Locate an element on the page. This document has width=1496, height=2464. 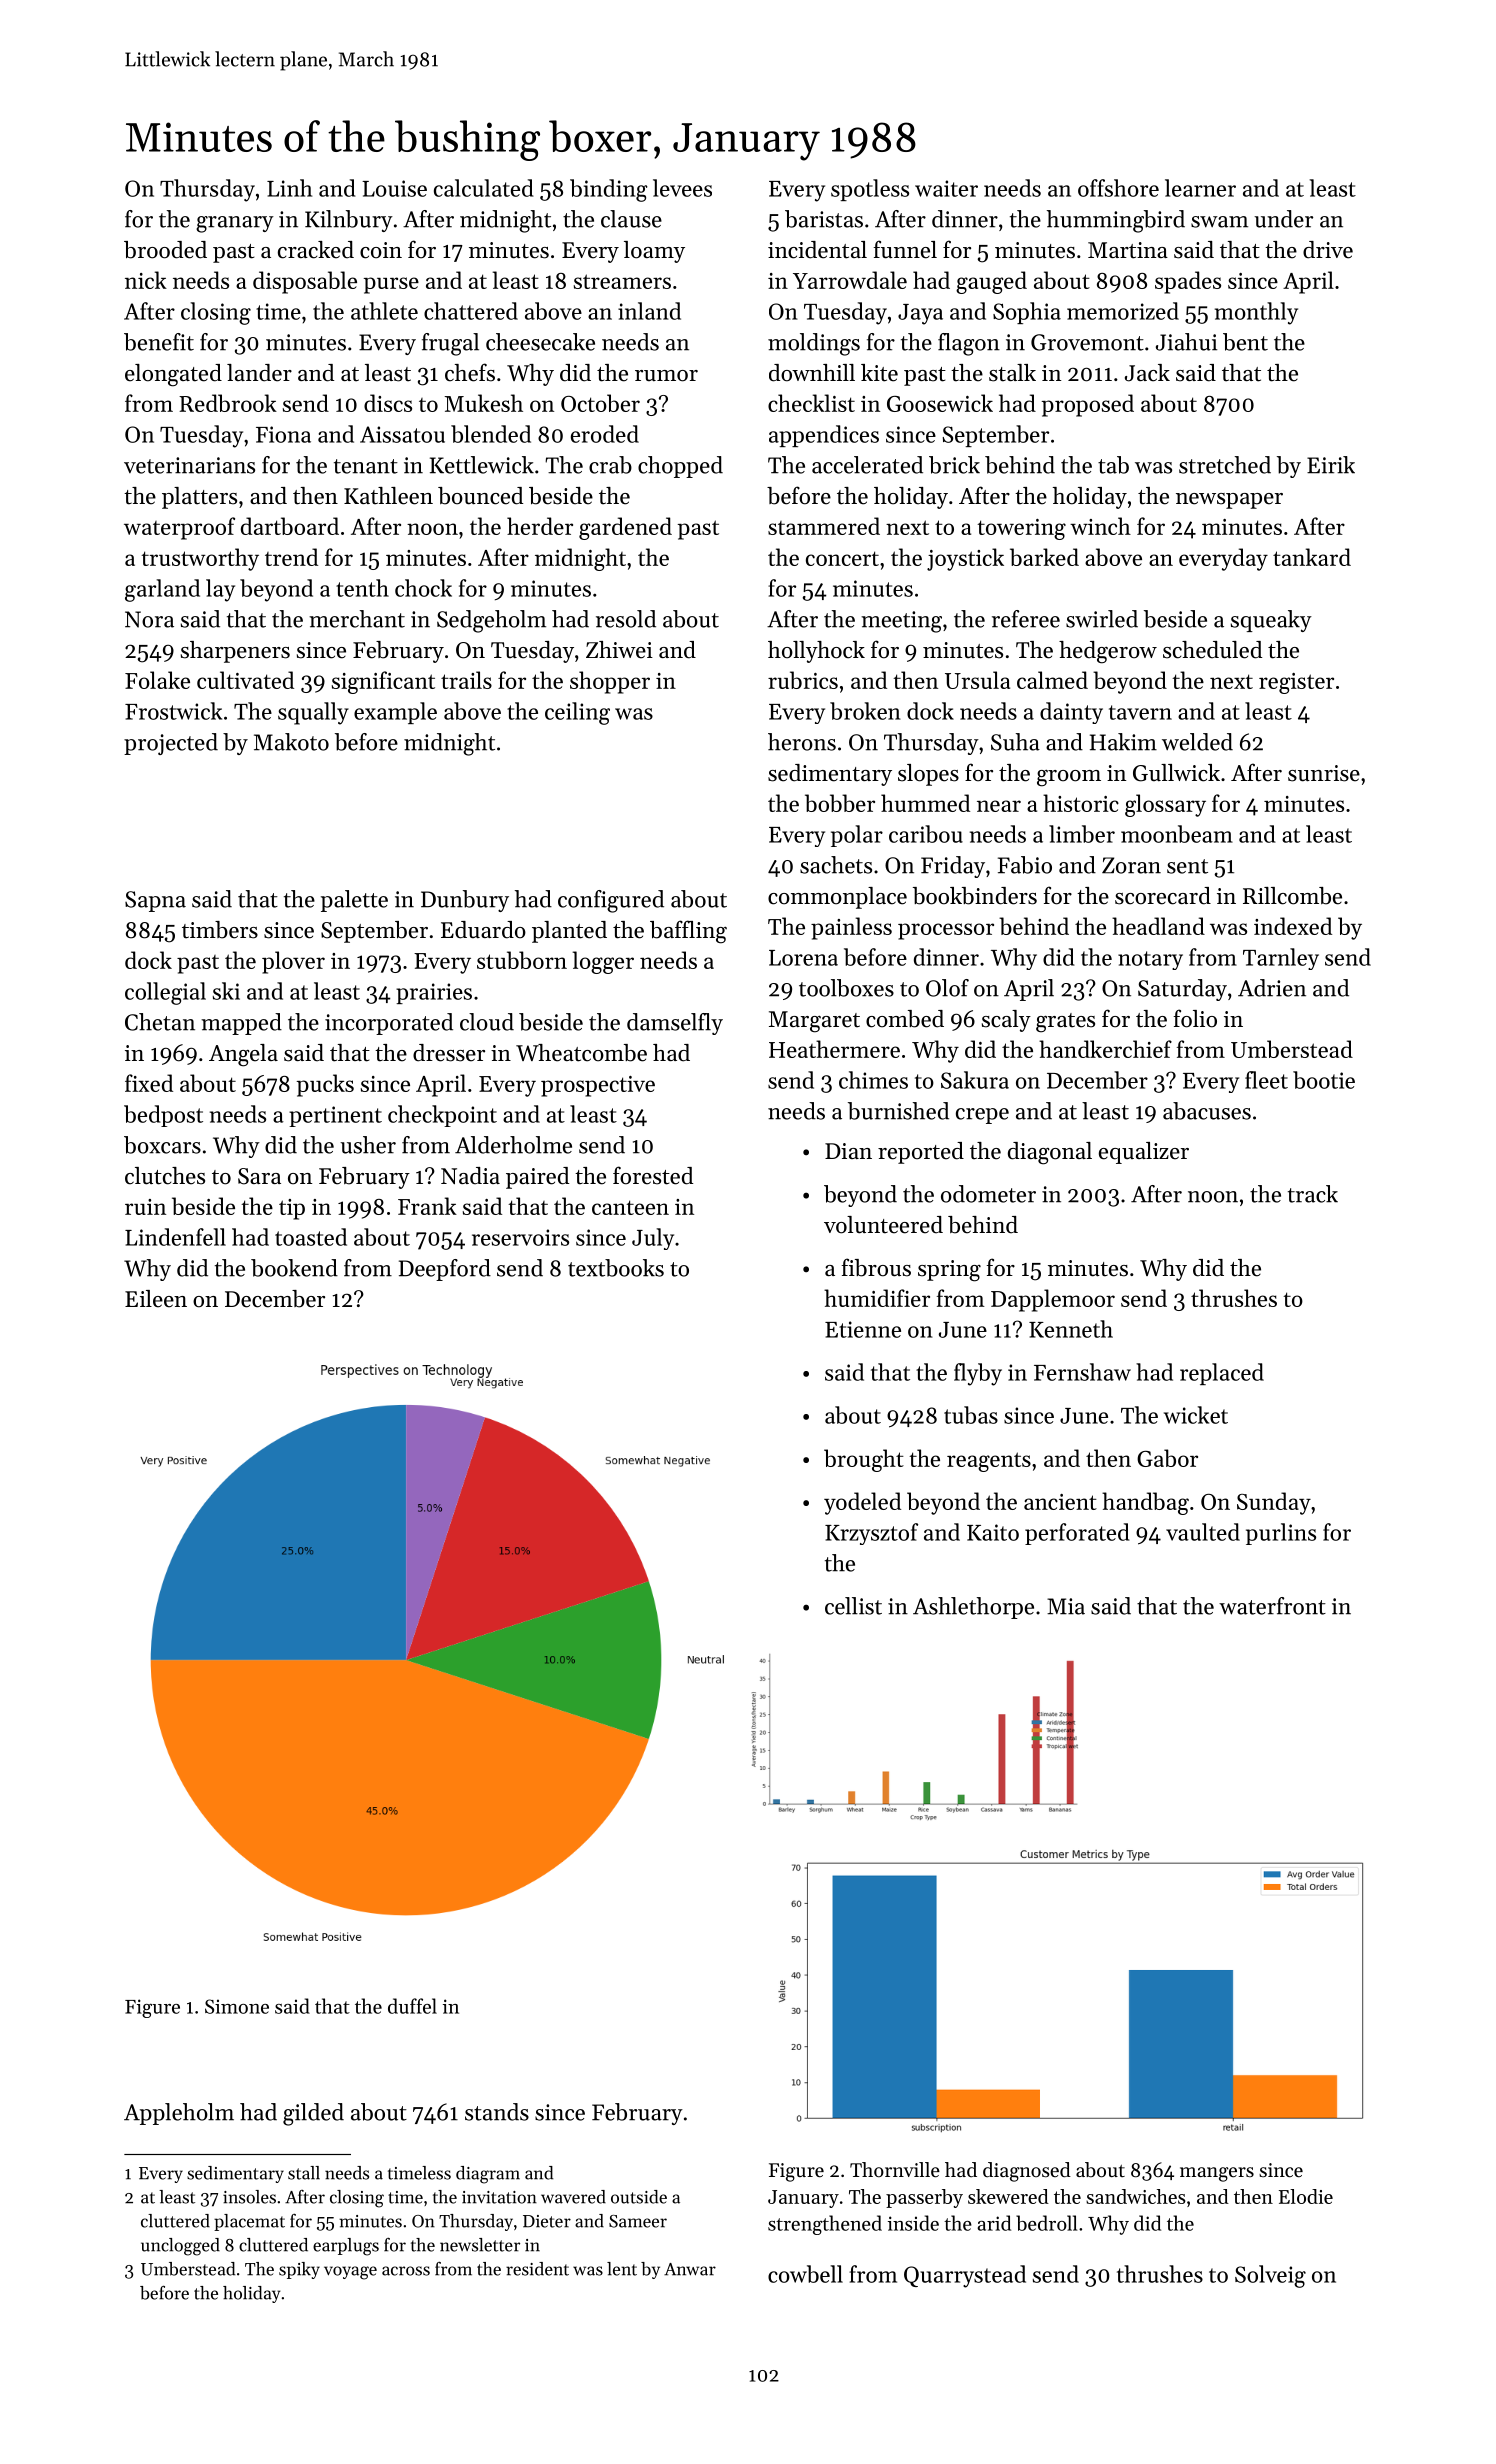
loamy is located at coordinates (654, 252).
